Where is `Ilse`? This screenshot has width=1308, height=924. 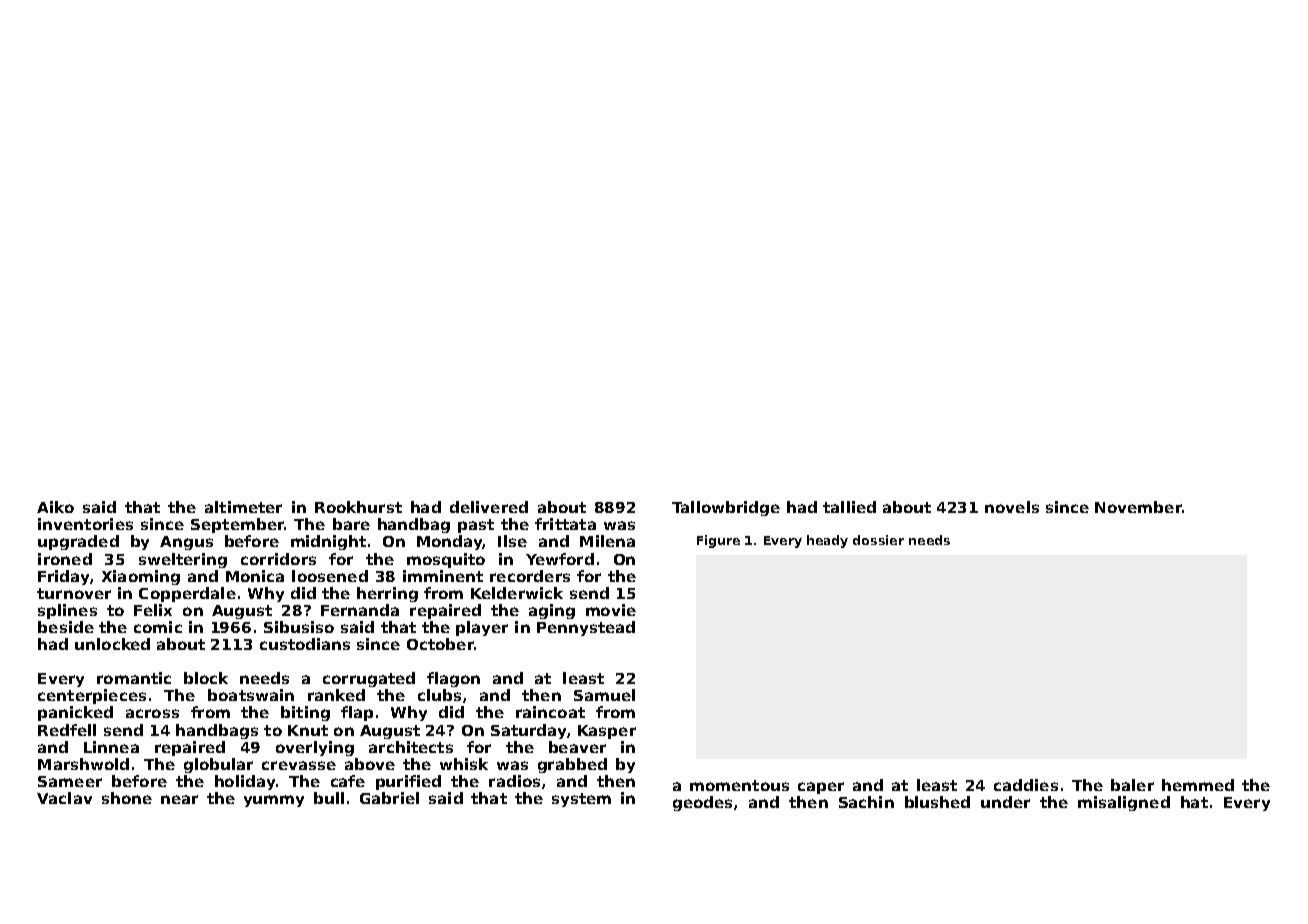 Ilse is located at coordinates (512, 541).
